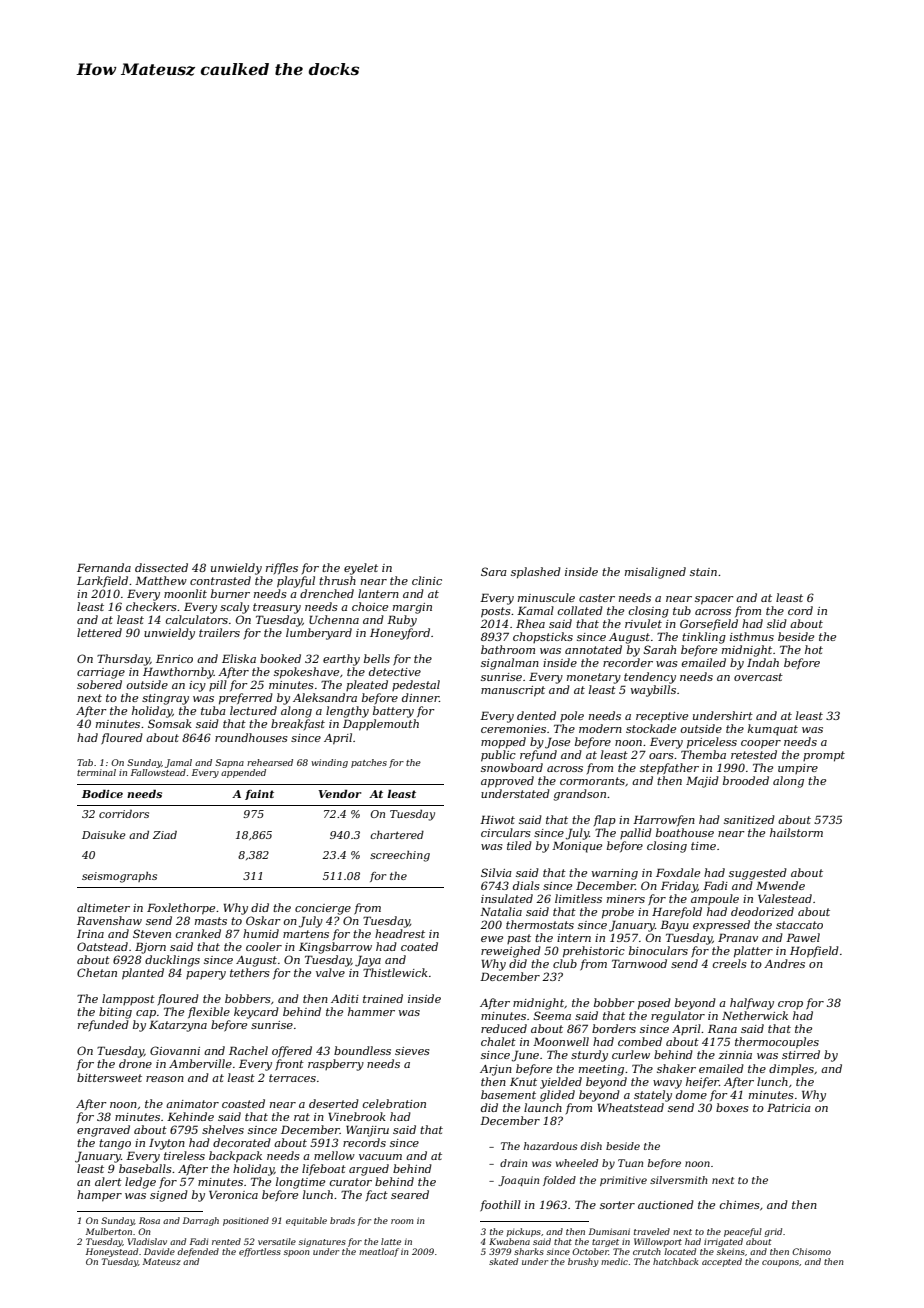 The image size is (924, 1308). What do you see at coordinates (526, 885) in the document?
I see `dials` at bounding box center [526, 885].
